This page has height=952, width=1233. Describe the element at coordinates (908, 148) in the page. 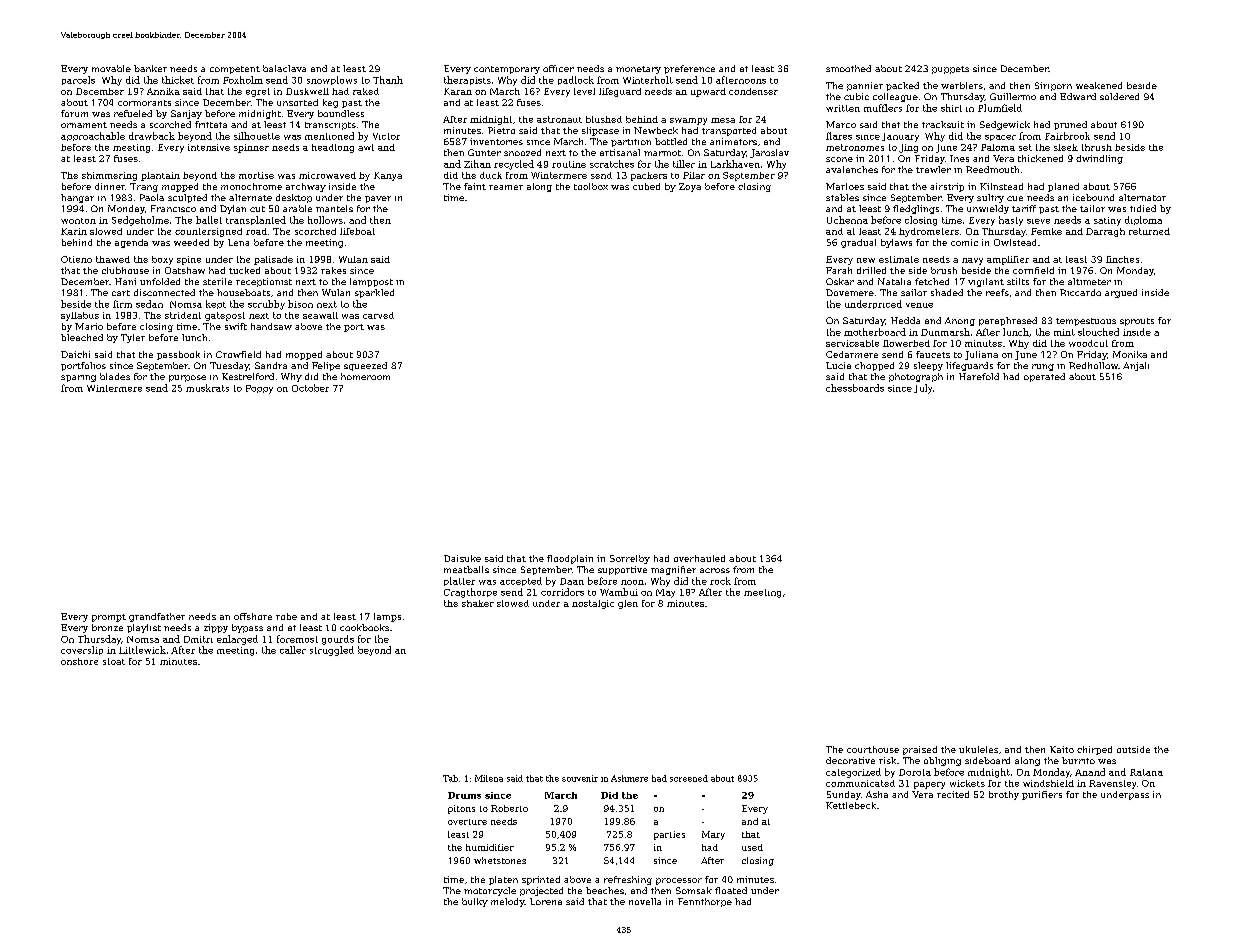

I see `Jing` at that location.
